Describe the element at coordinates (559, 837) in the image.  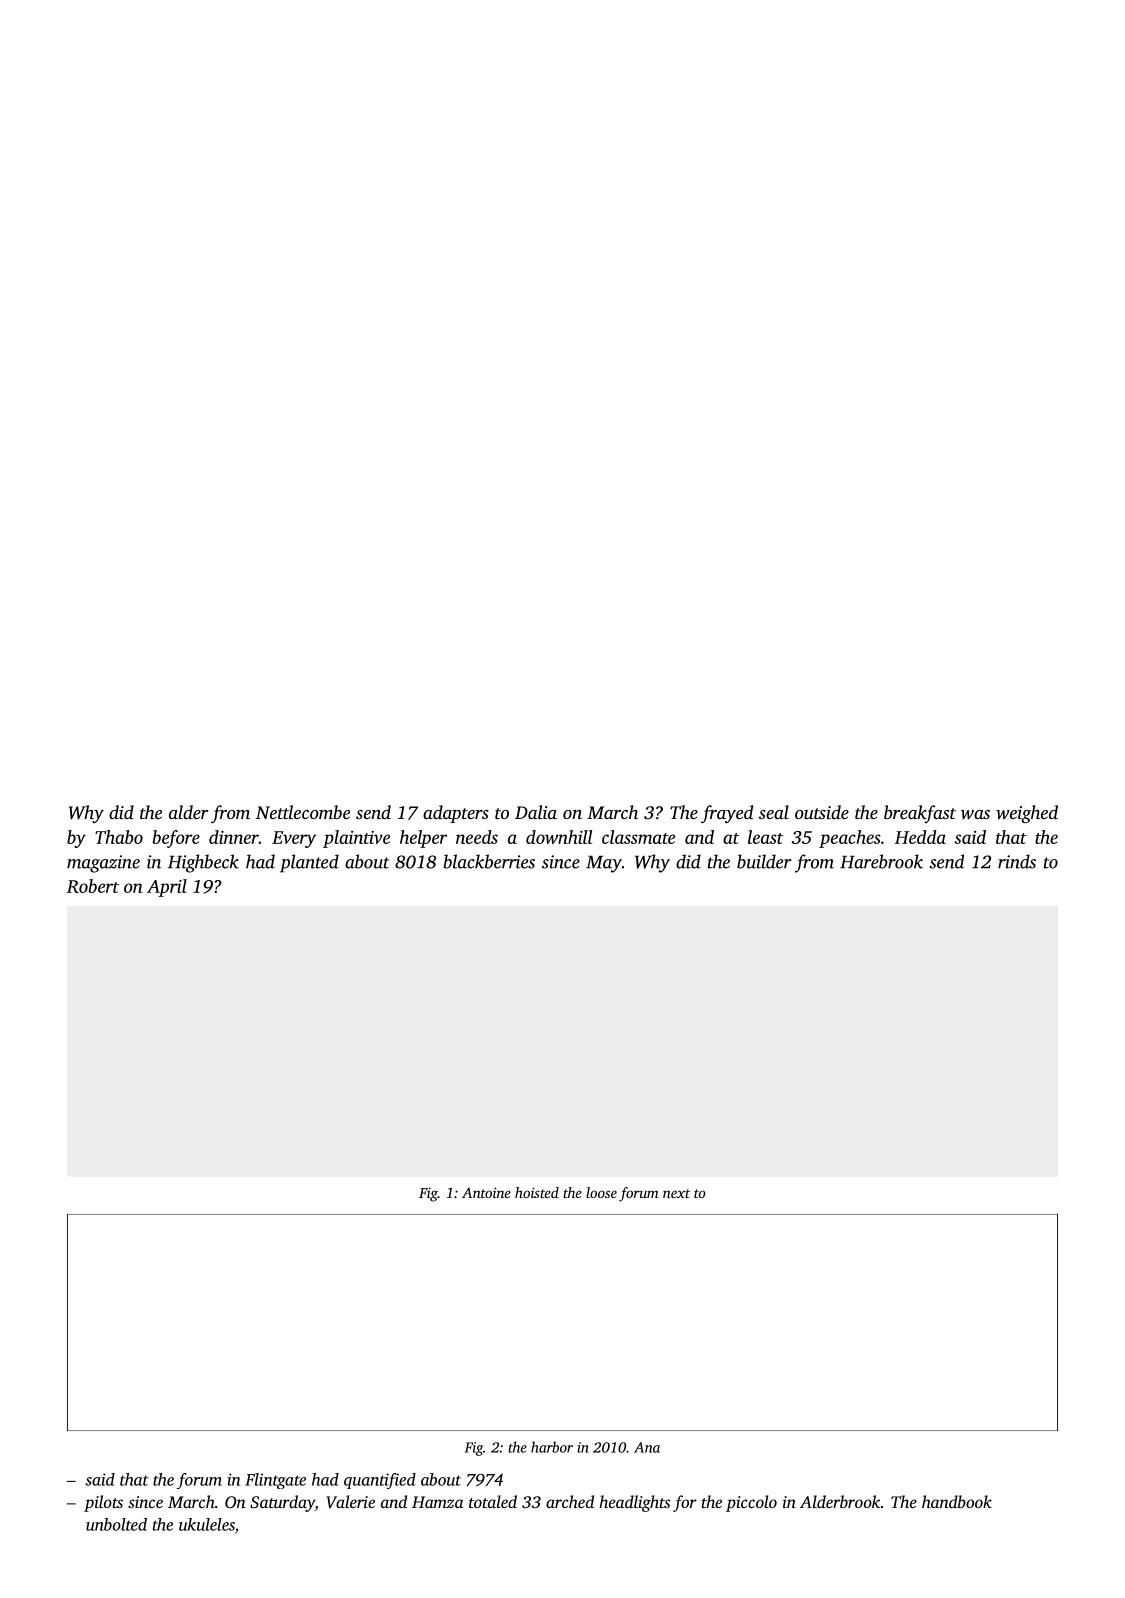
I see `downhill` at that location.
